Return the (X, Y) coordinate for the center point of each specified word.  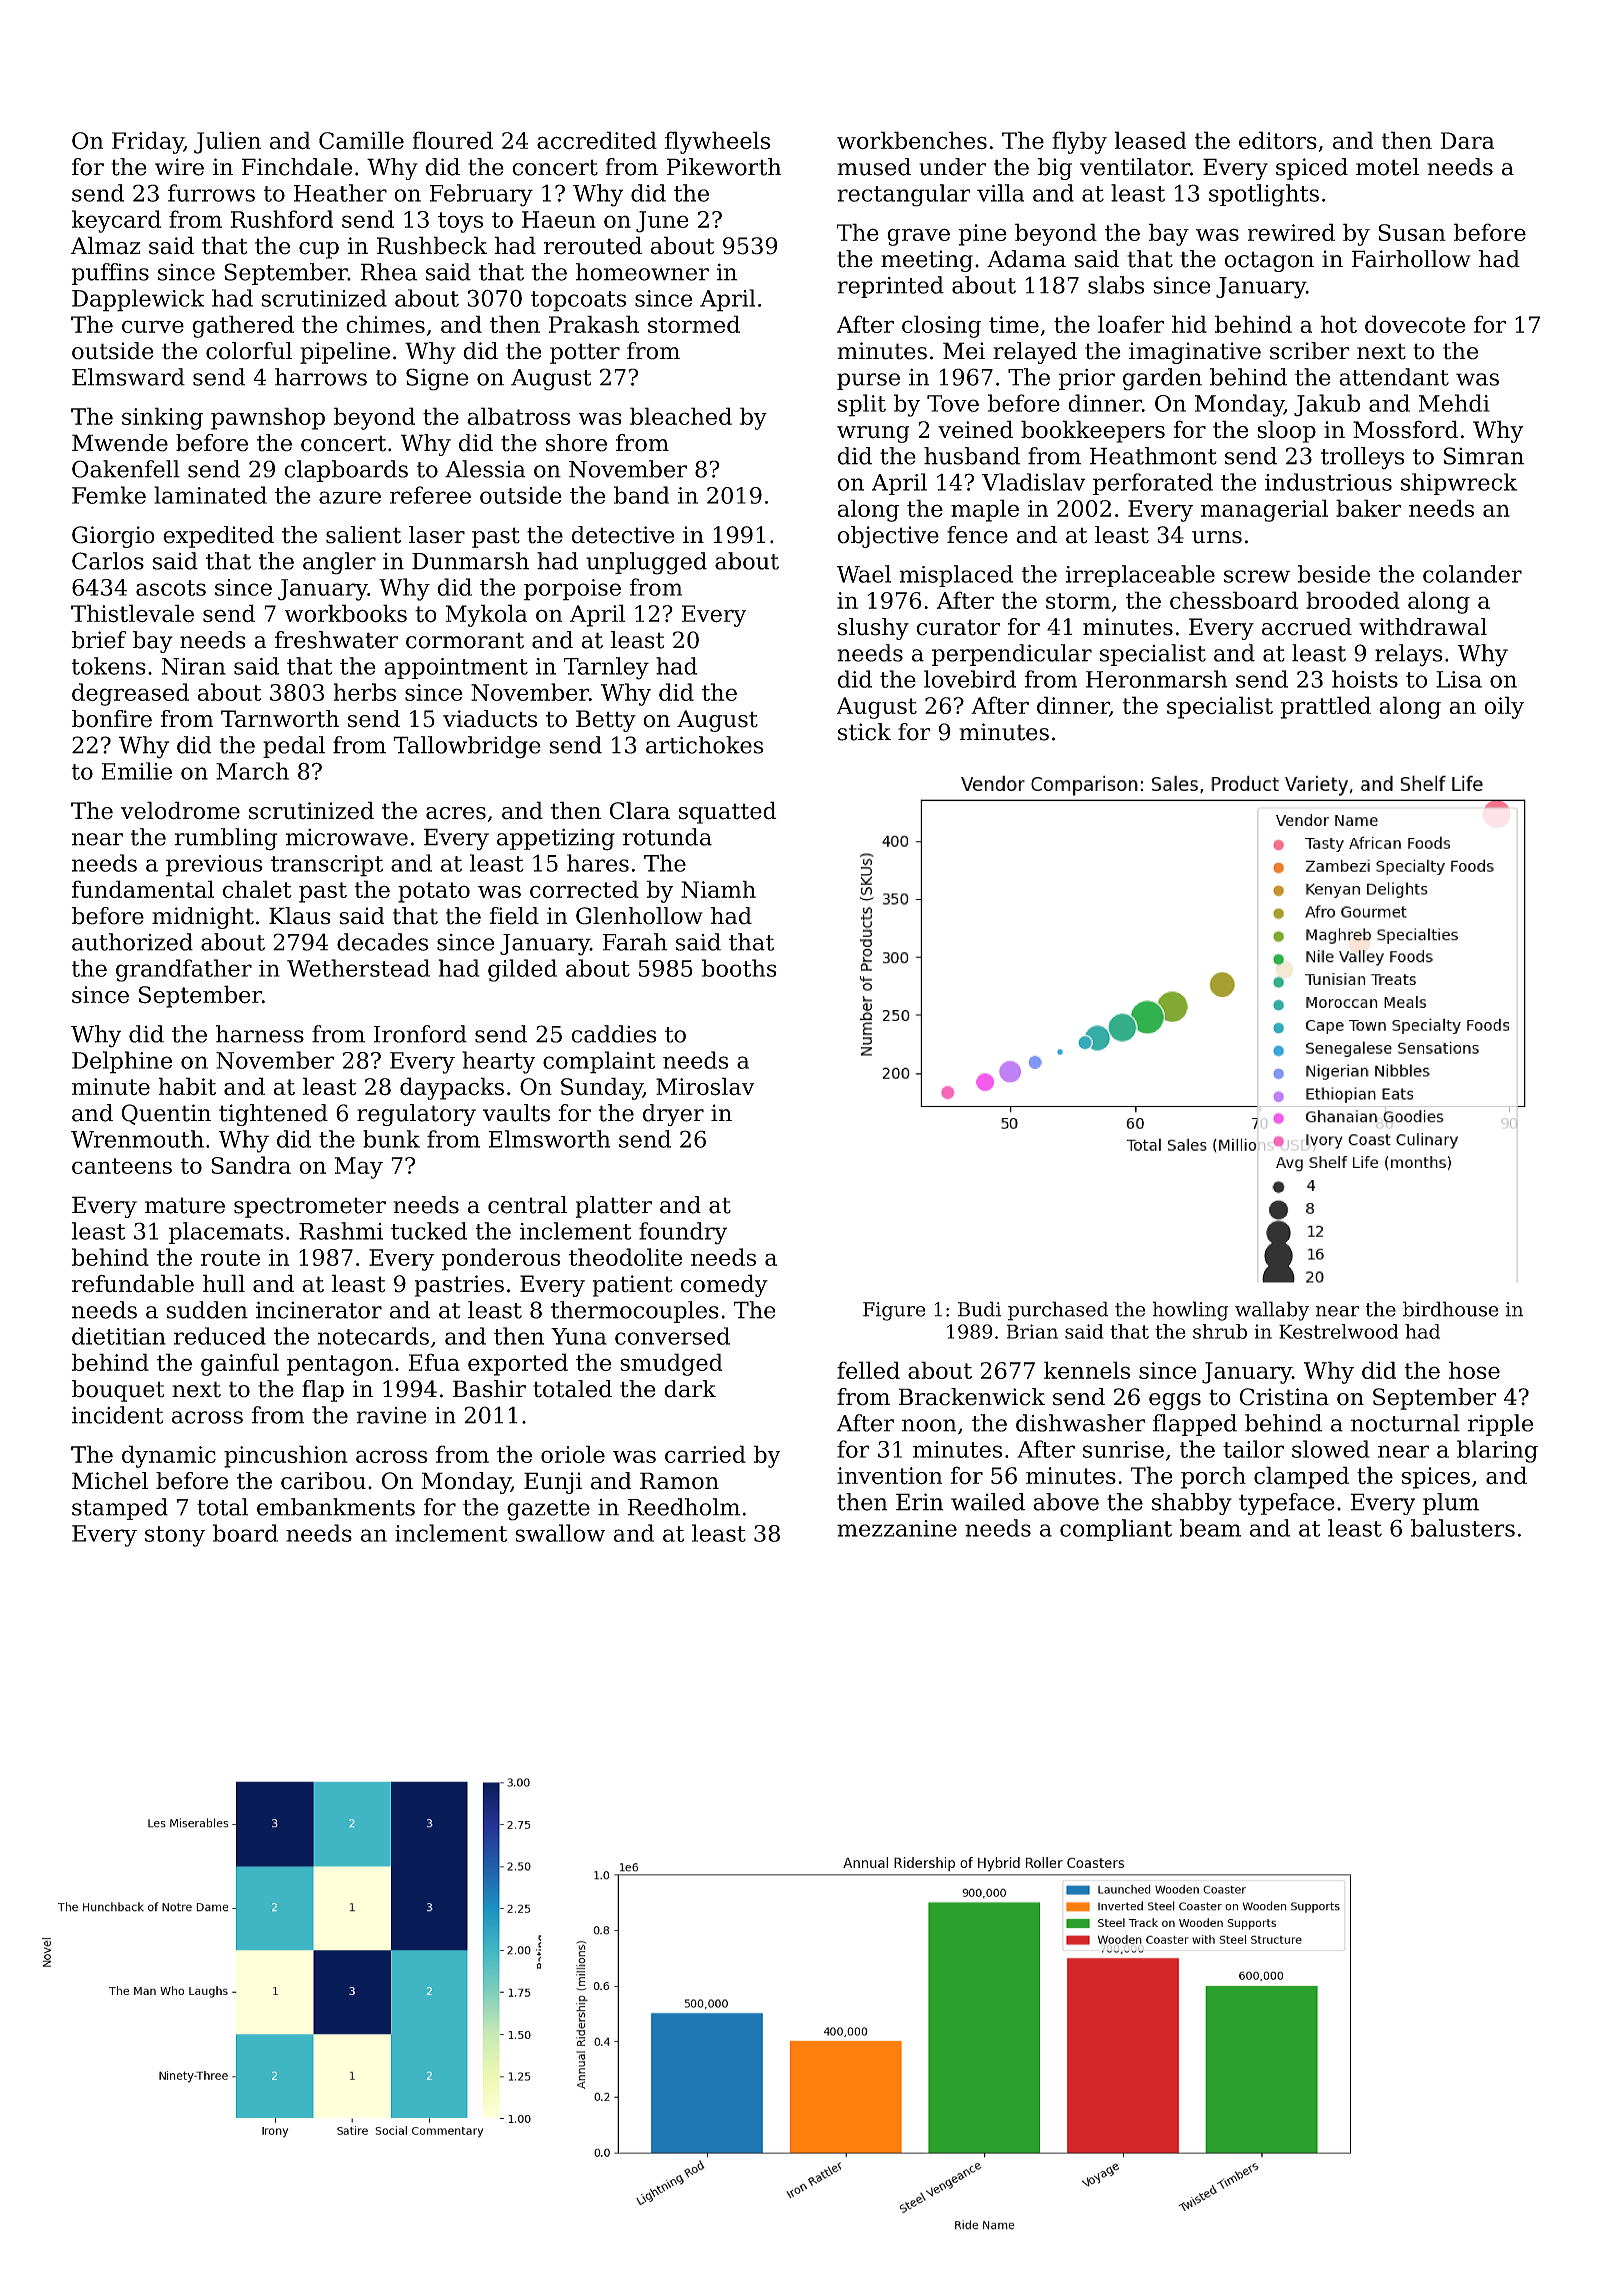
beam (1210, 1528)
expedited (218, 537)
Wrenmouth (137, 1139)
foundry (683, 1233)
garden (1162, 379)
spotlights (1264, 195)
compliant (1116, 1530)
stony (175, 1536)
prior (1086, 379)
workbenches (912, 140)
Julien (227, 142)
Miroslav (705, 1086)
